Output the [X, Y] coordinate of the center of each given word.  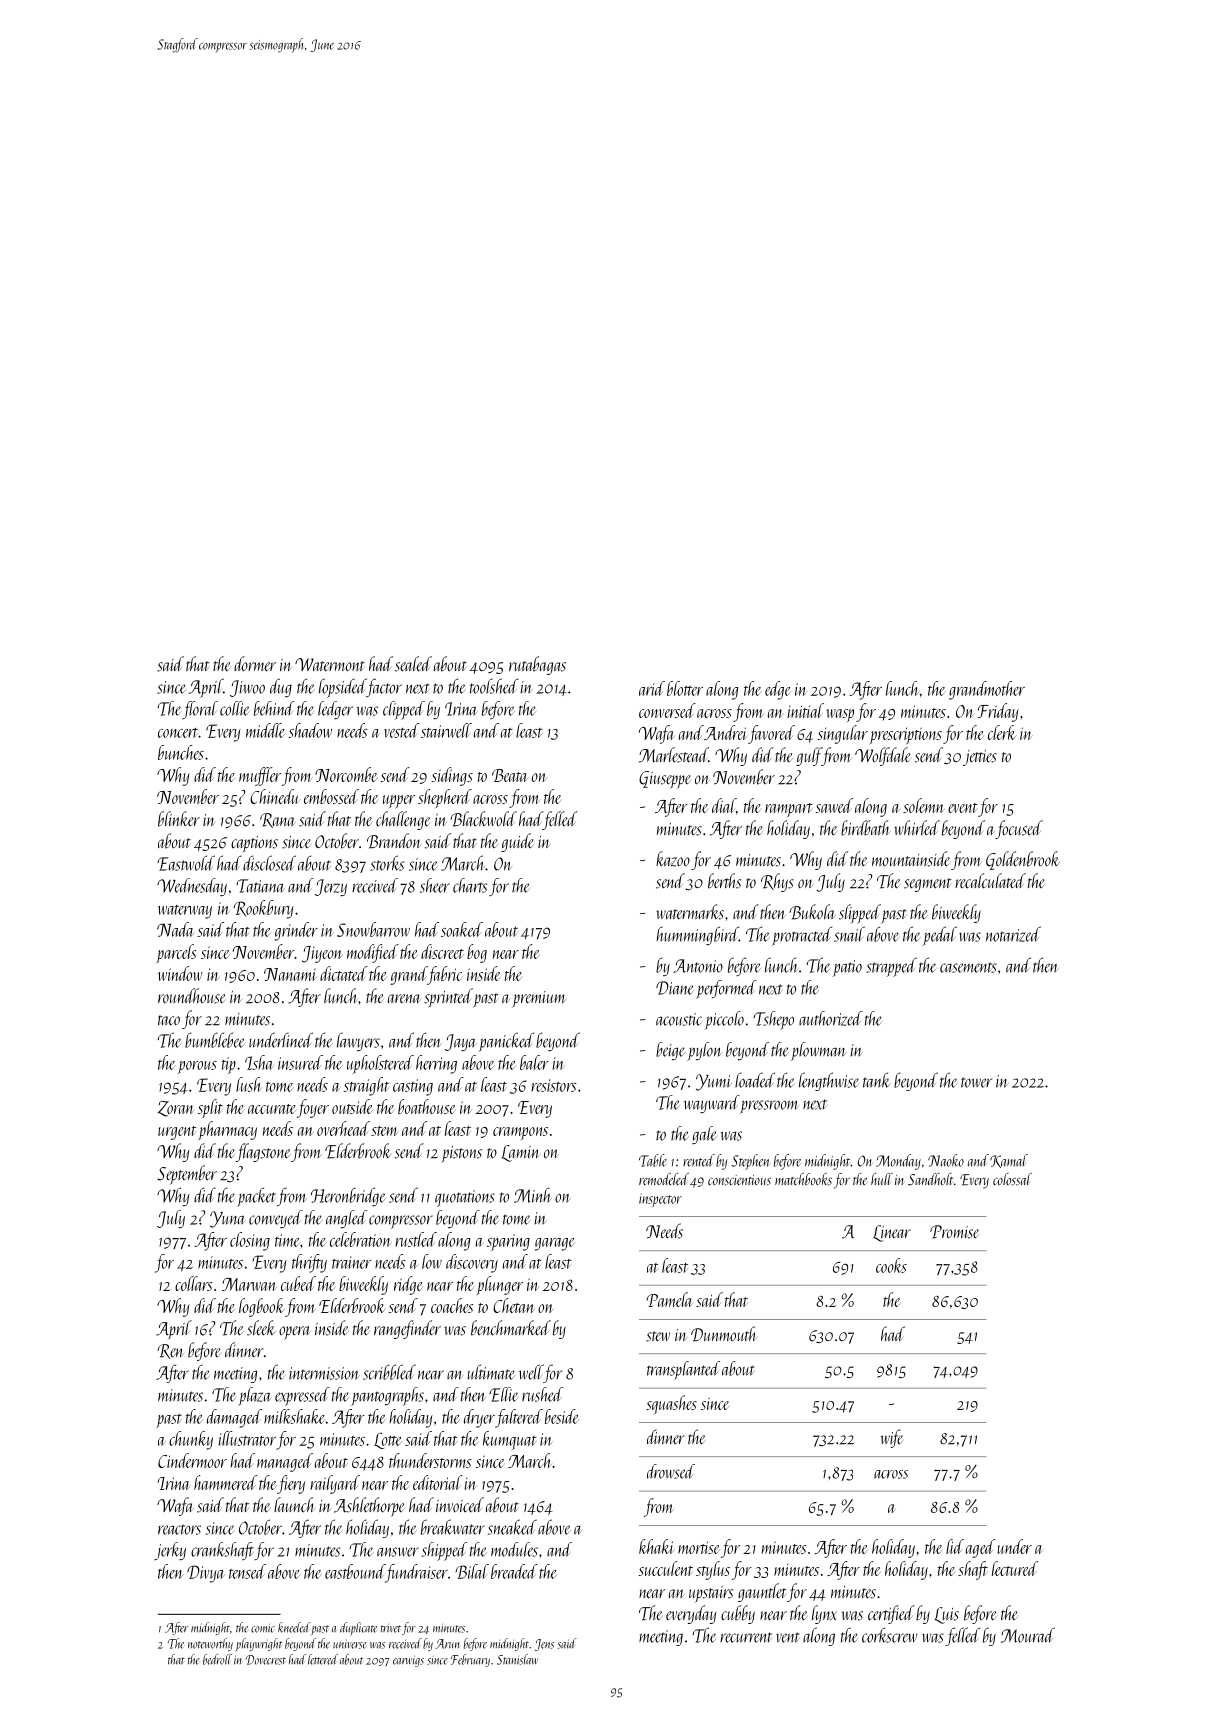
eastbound [355, 1571]
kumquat [509, 1440]
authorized [831, 1018]
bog [477, 953]
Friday [998, 712]
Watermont [330, 665]
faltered [519, 1418]
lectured [1015, 1568]
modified [373, 953]
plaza [255, 1396]
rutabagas [537, 665]
